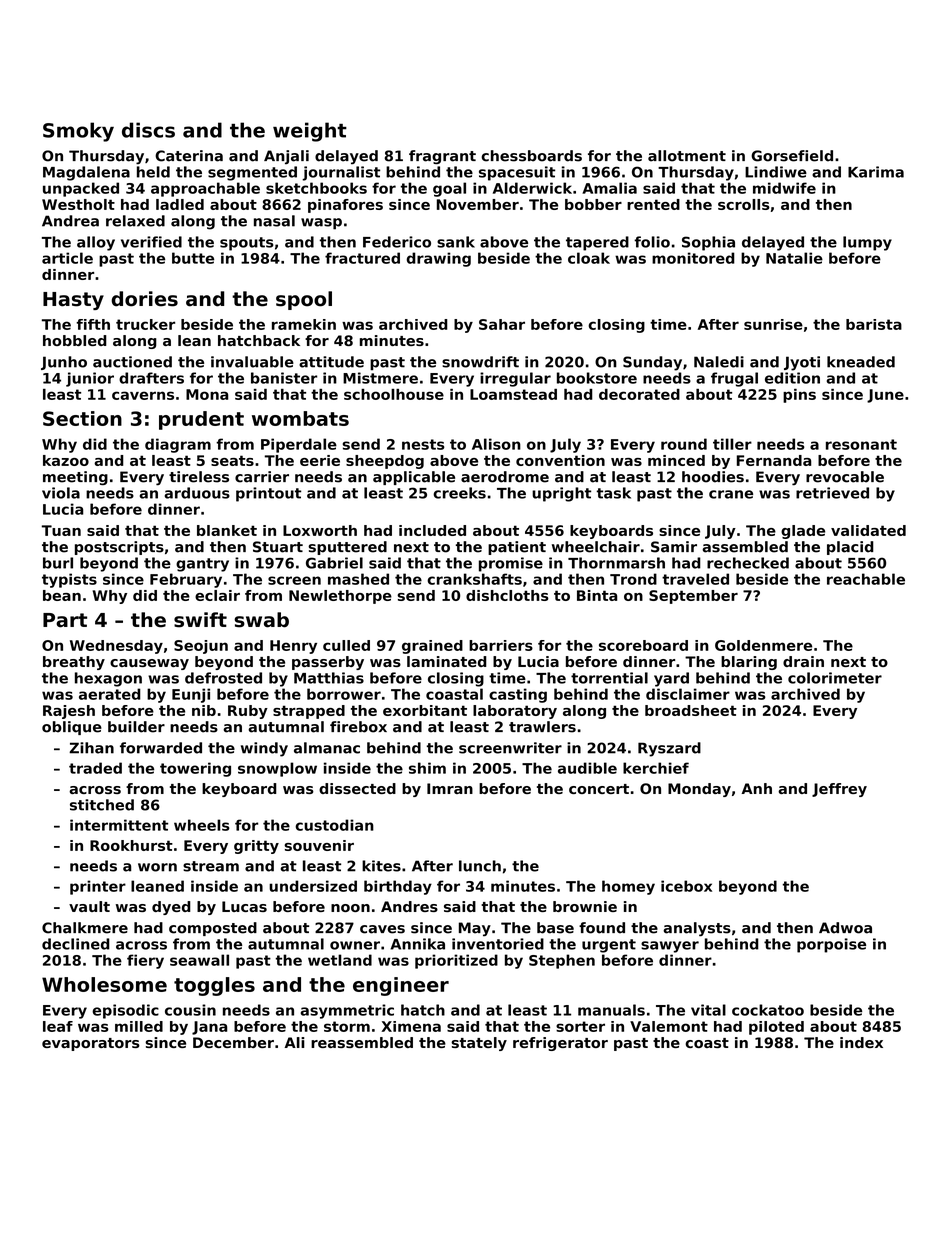 The height and width of the document is (1233, 952). I want to click on discs, so click(148, 130).
